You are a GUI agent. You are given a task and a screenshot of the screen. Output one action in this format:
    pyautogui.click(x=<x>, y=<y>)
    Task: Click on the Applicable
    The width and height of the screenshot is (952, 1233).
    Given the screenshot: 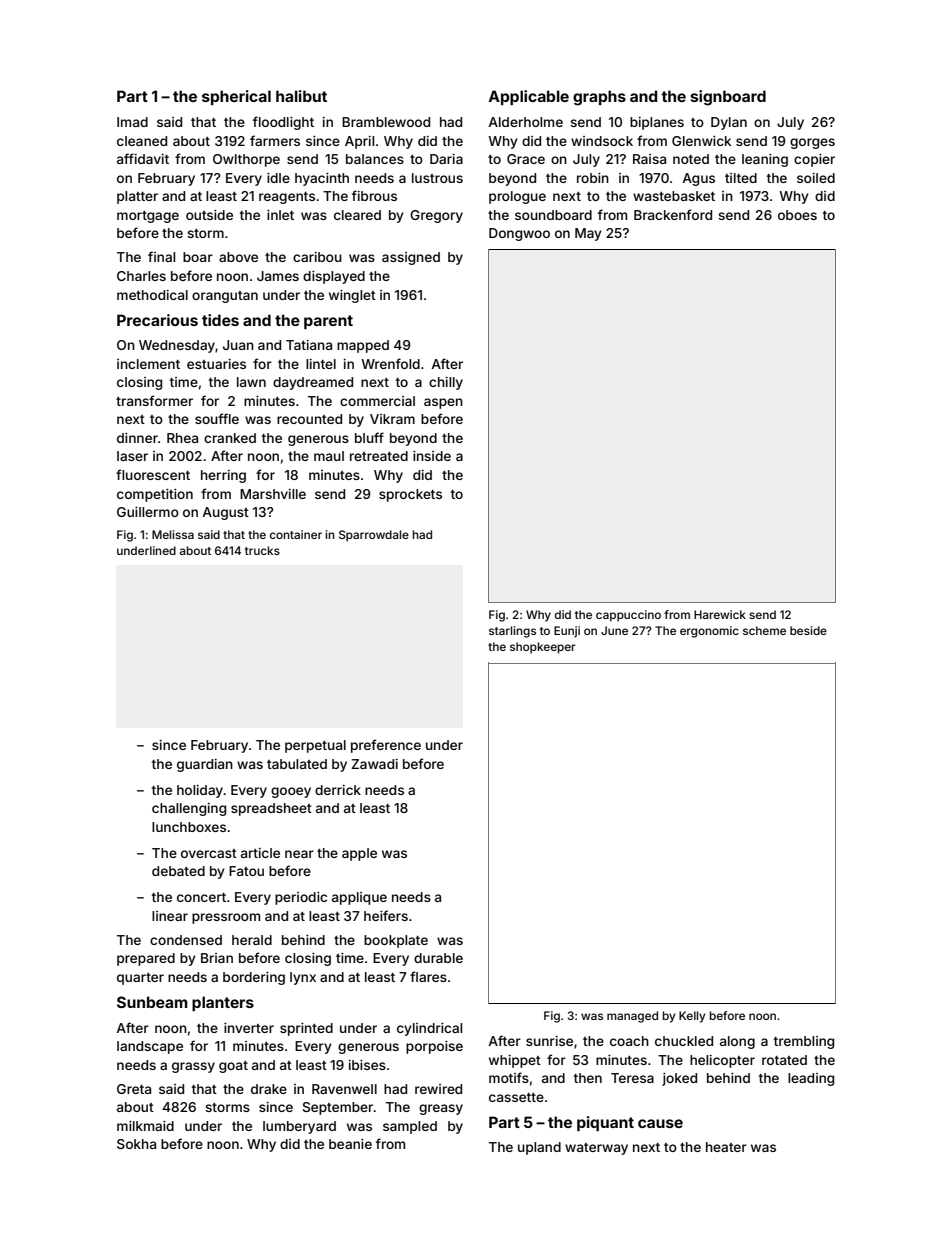 What is the action you would take?
    pyautogui.click(x=529, y=97)
